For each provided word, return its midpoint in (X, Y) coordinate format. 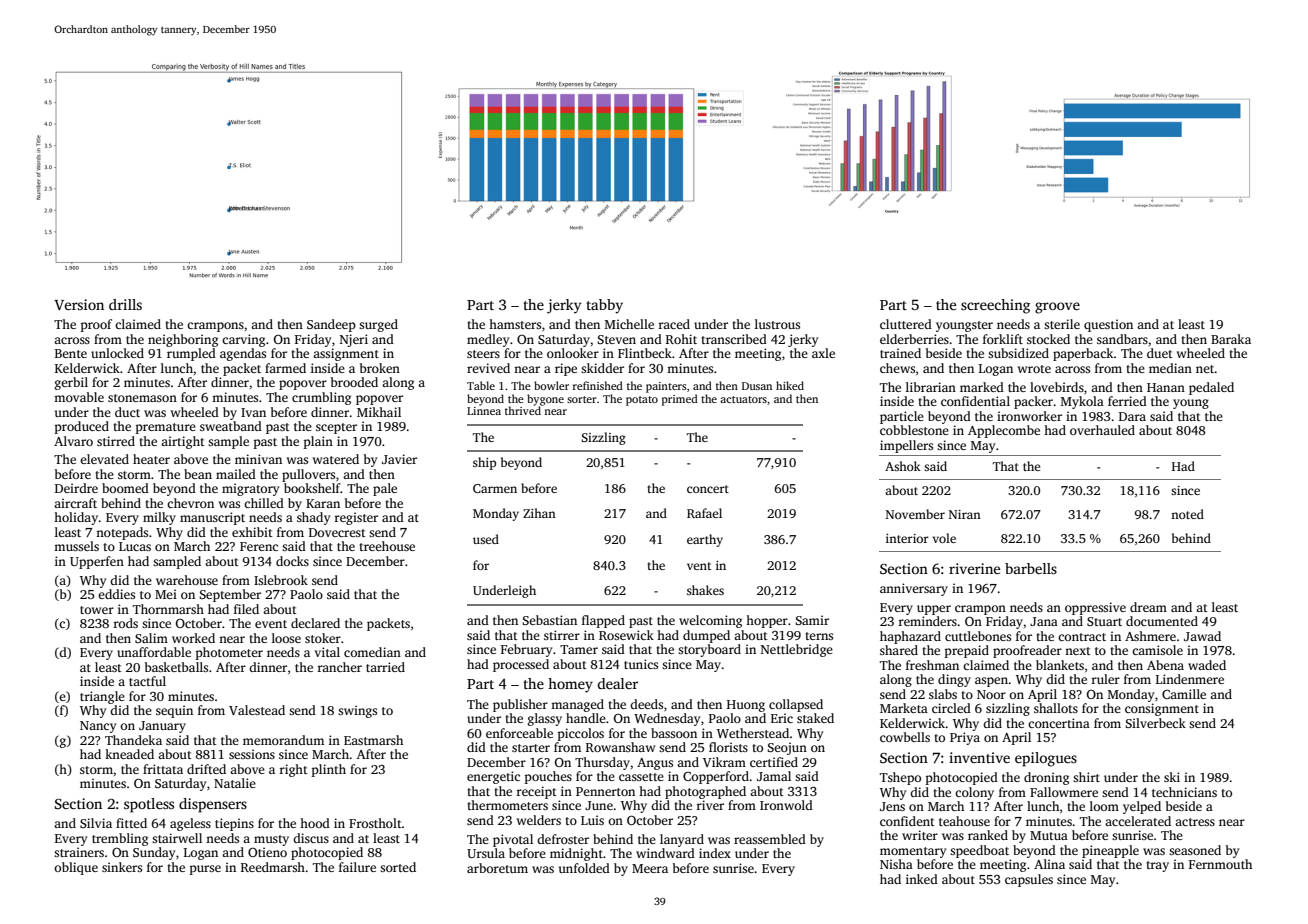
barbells (1031, 568)
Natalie (235, 783)
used (486, 539)
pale (385, 489)
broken (380, 368)
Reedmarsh (273, 867)
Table (481, 385)
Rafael (704, 513)
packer (1033, 402)
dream (1148, 607)
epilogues (1046, 759)
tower (97, 610)
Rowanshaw (620, 747)
